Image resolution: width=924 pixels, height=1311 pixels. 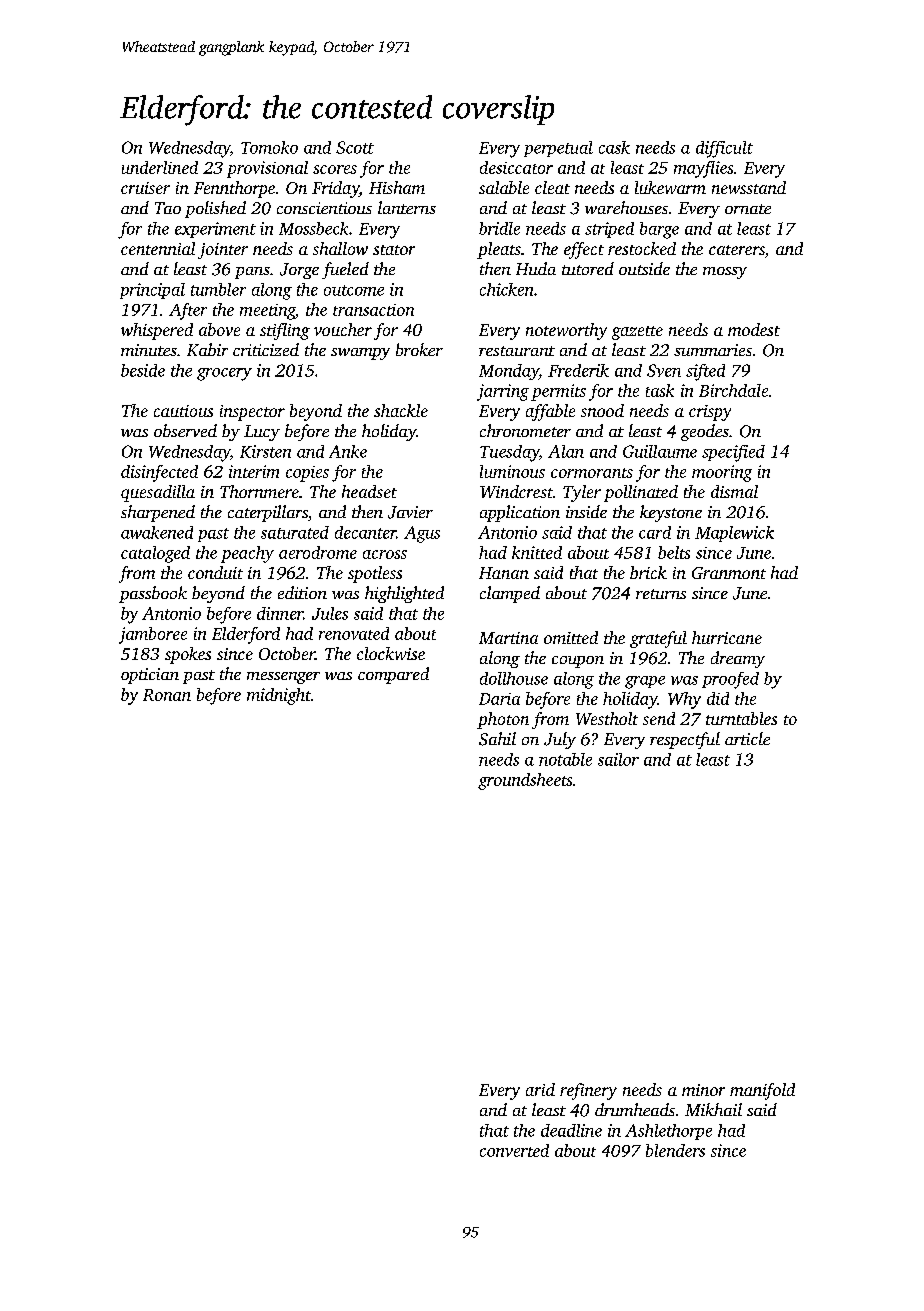 What do you see at coordinates (160, 167) in the image?
I see `underlined` at bounding box center [160, 167].
